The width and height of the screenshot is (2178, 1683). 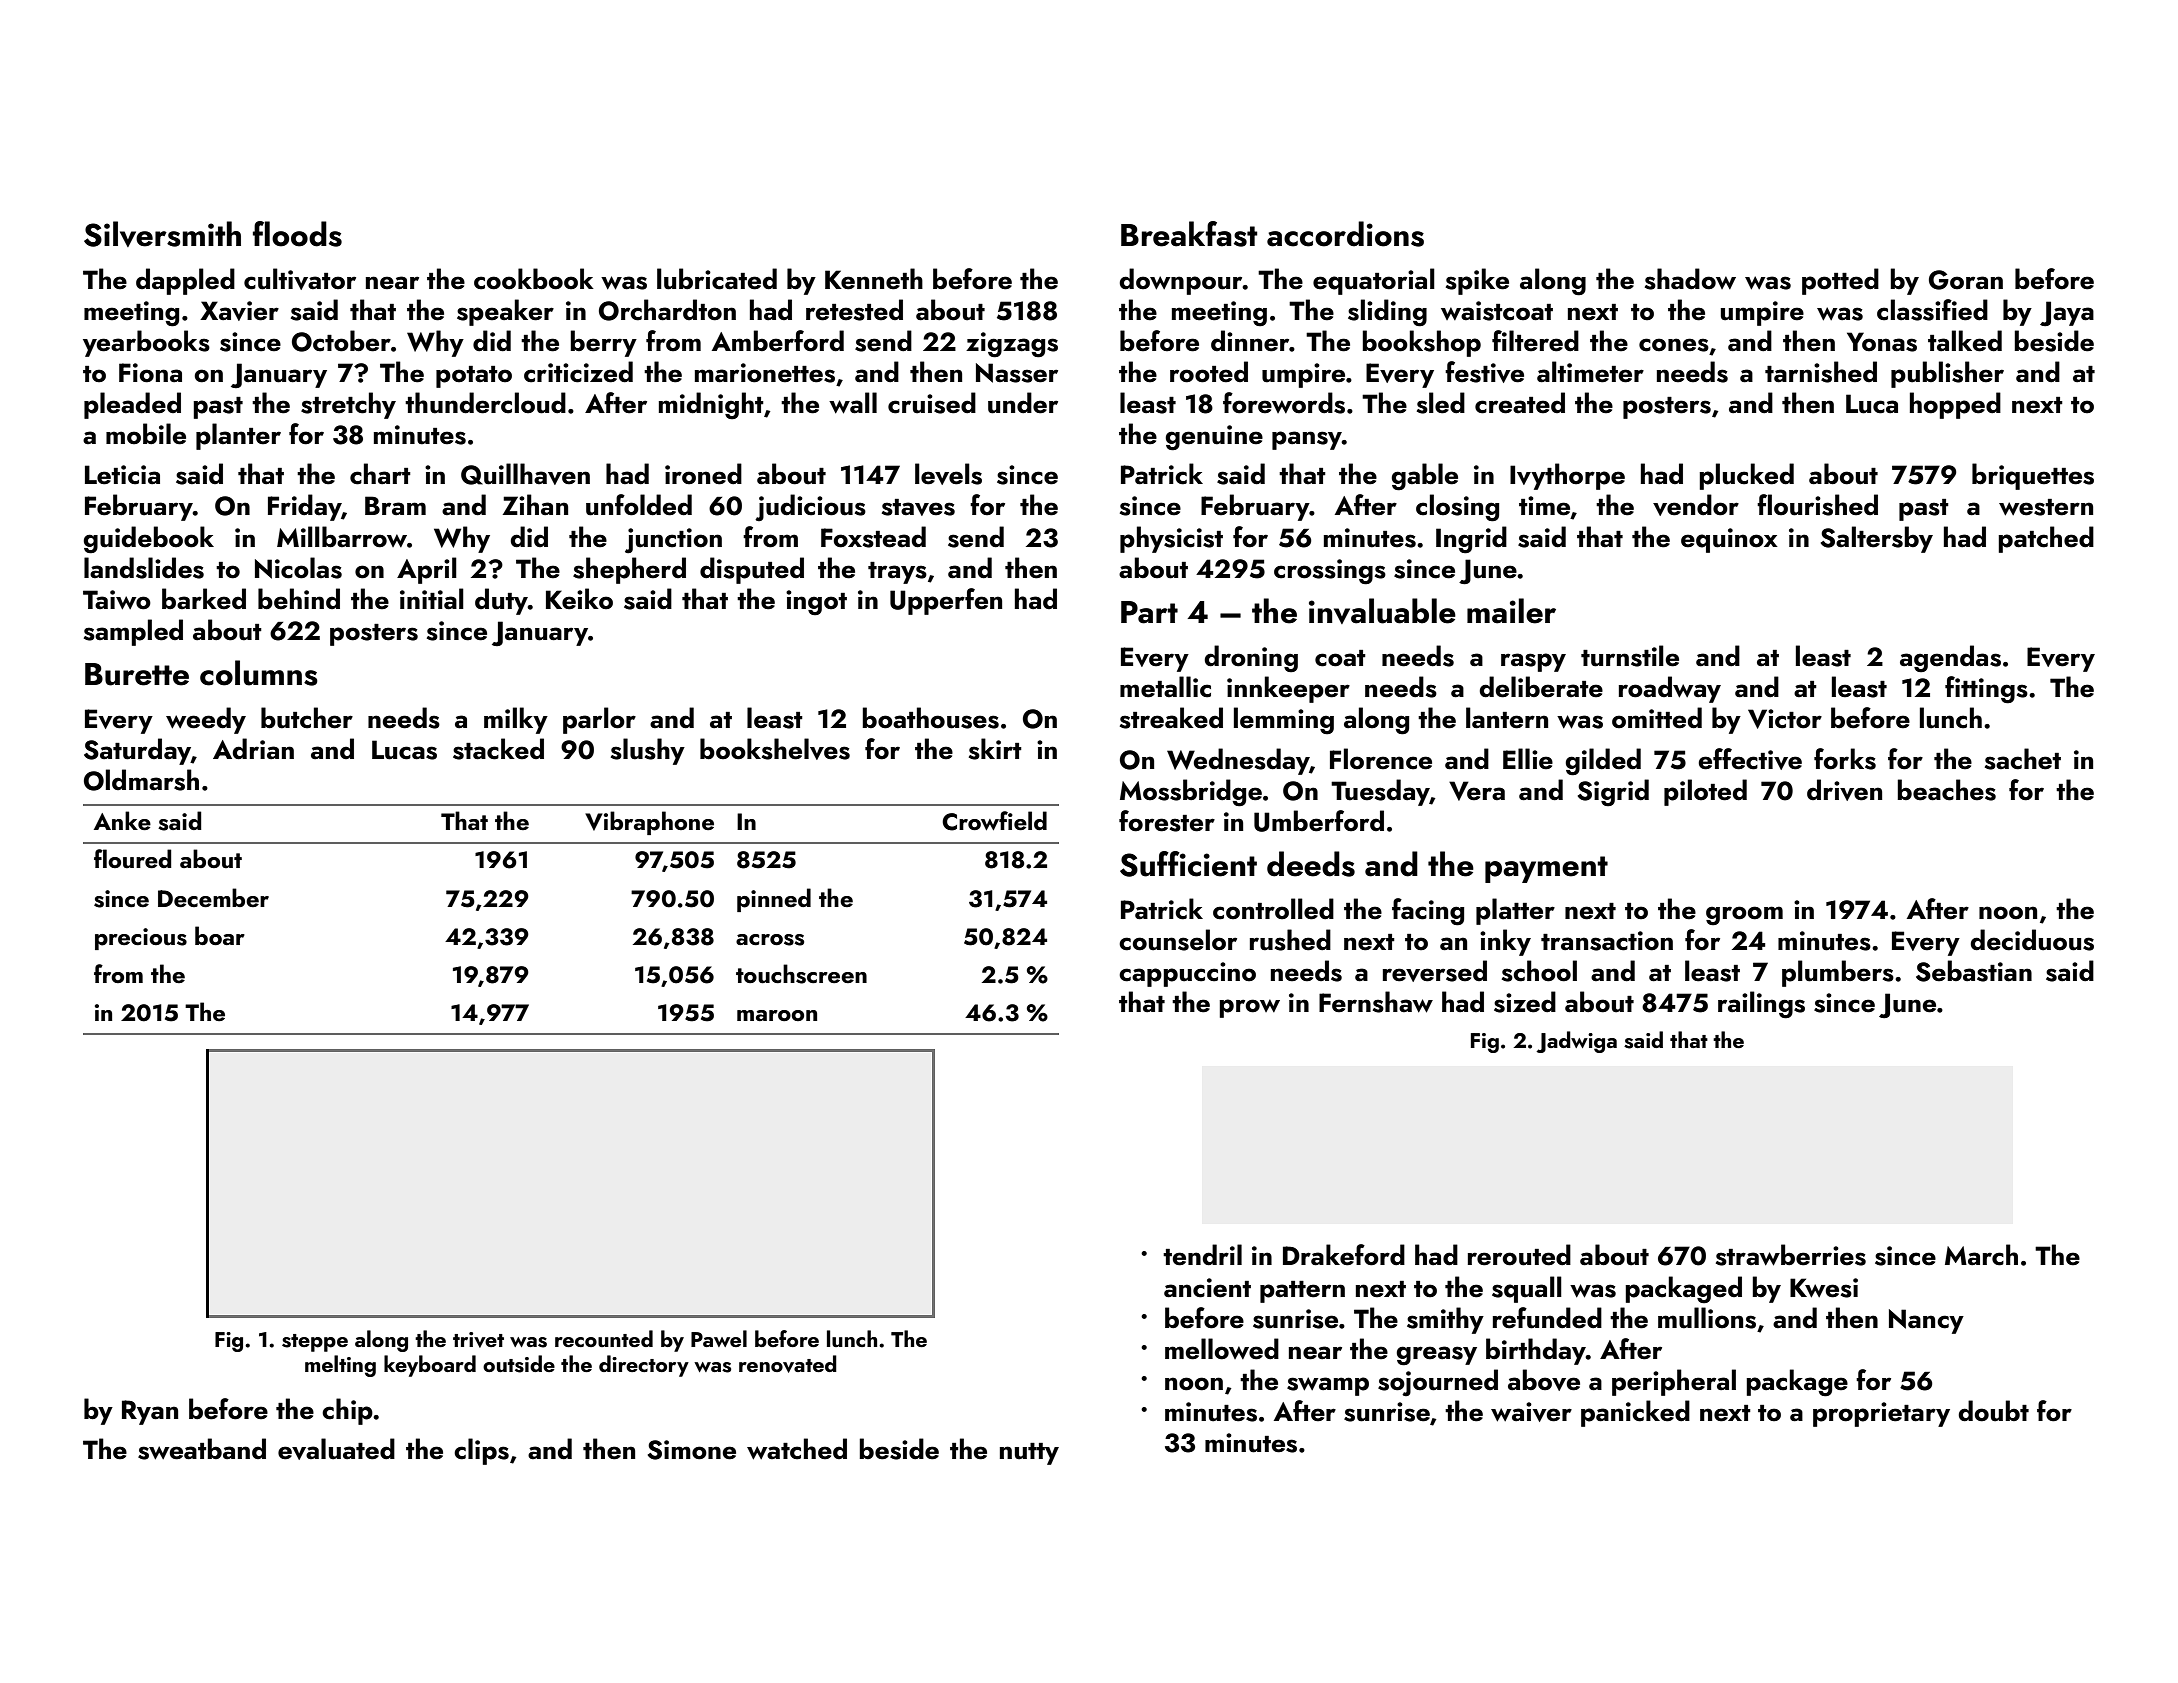 What do you see at coordinates (1457, 508) in the screenshot?
I see `closing` at bounding box center [1457, 508].
